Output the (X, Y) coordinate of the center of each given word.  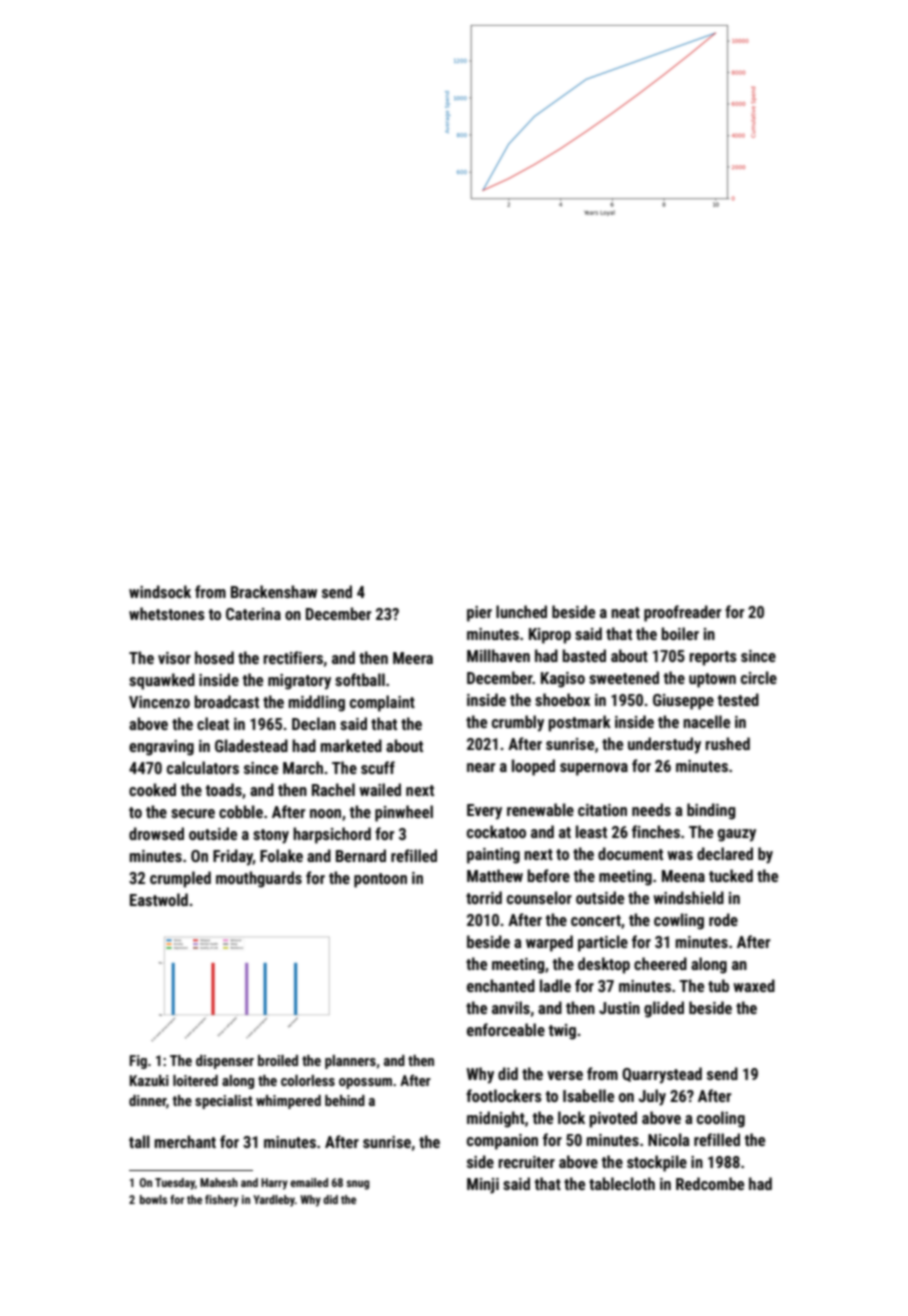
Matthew (495, 875)
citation (602, 810)
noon (325, 813)
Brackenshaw (274, 591)
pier (479, 614)
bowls (153, 1199)
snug (357, 1185)
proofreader (682, 613)
